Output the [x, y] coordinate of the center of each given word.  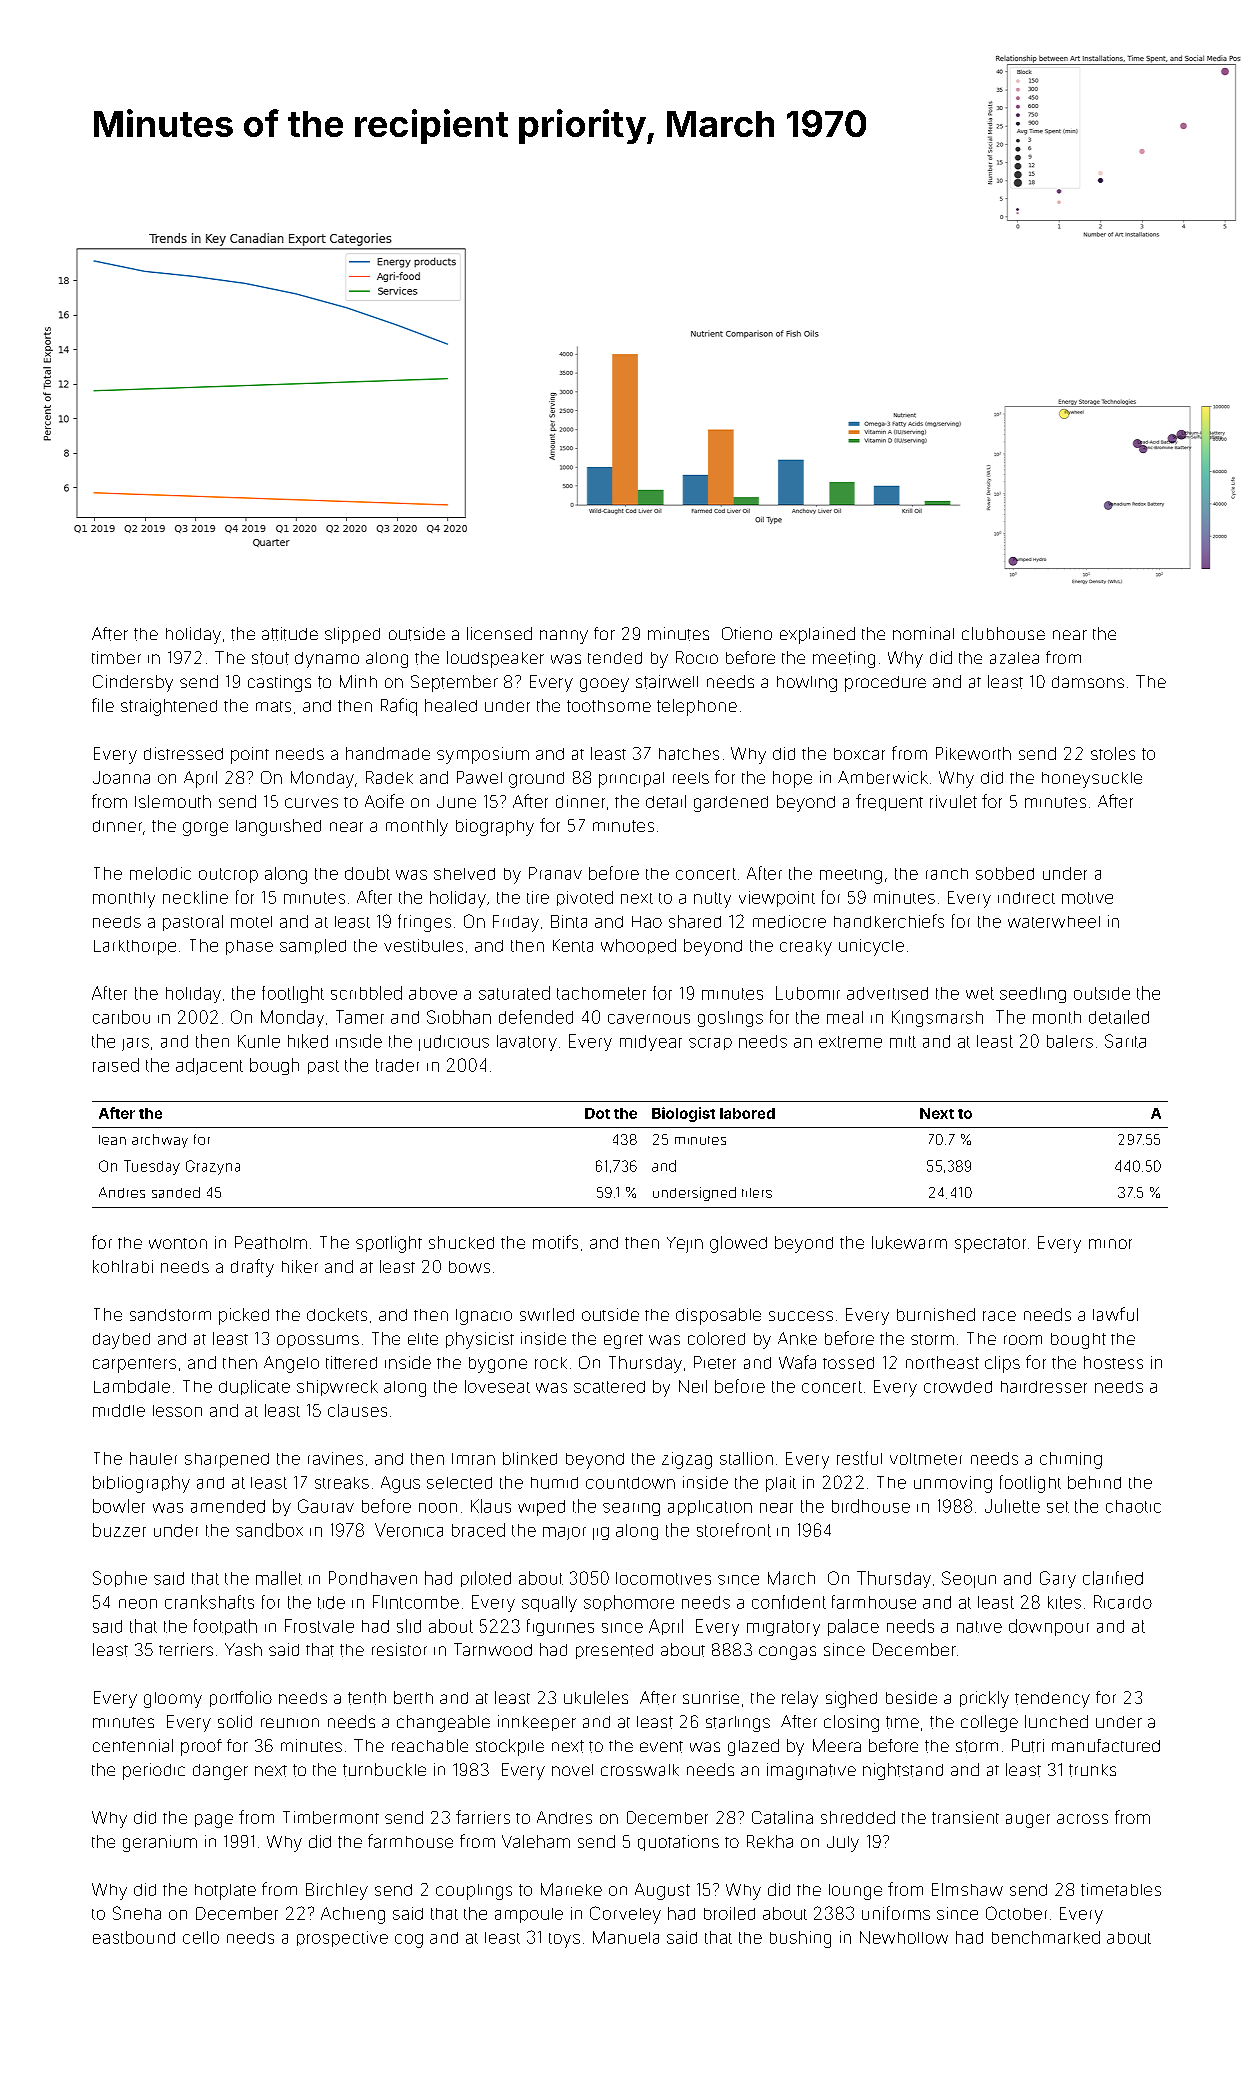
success [801, 1316]
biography [495, 827]
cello [201, 1937]
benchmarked [1046, 1937]
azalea [1014, 658]
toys [564, 1940]
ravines [335, 1458]
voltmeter [926, 1459]
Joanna [121, 777]
